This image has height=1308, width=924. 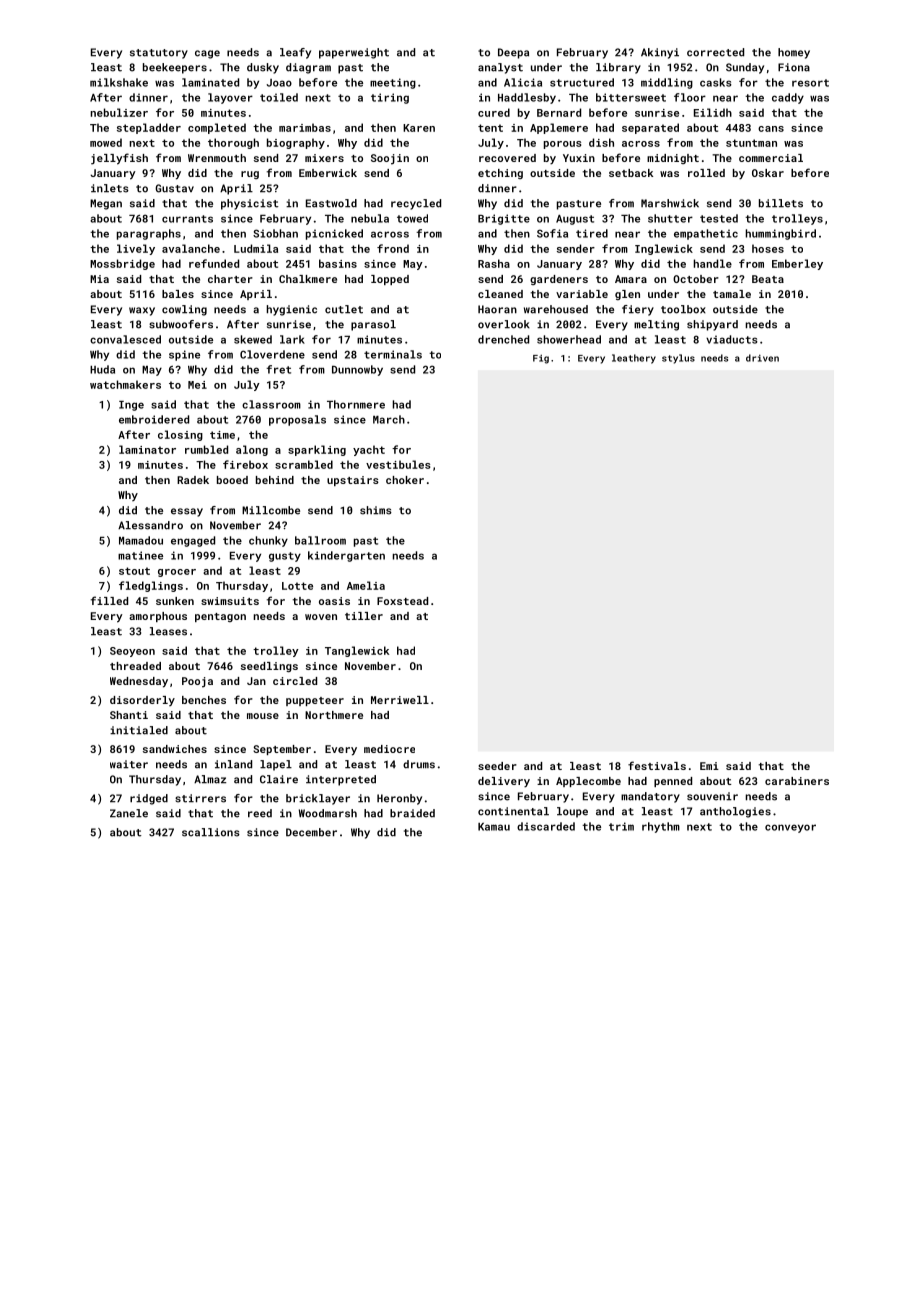 I want to click on Mossbridge, so click(x=122, y=264).
